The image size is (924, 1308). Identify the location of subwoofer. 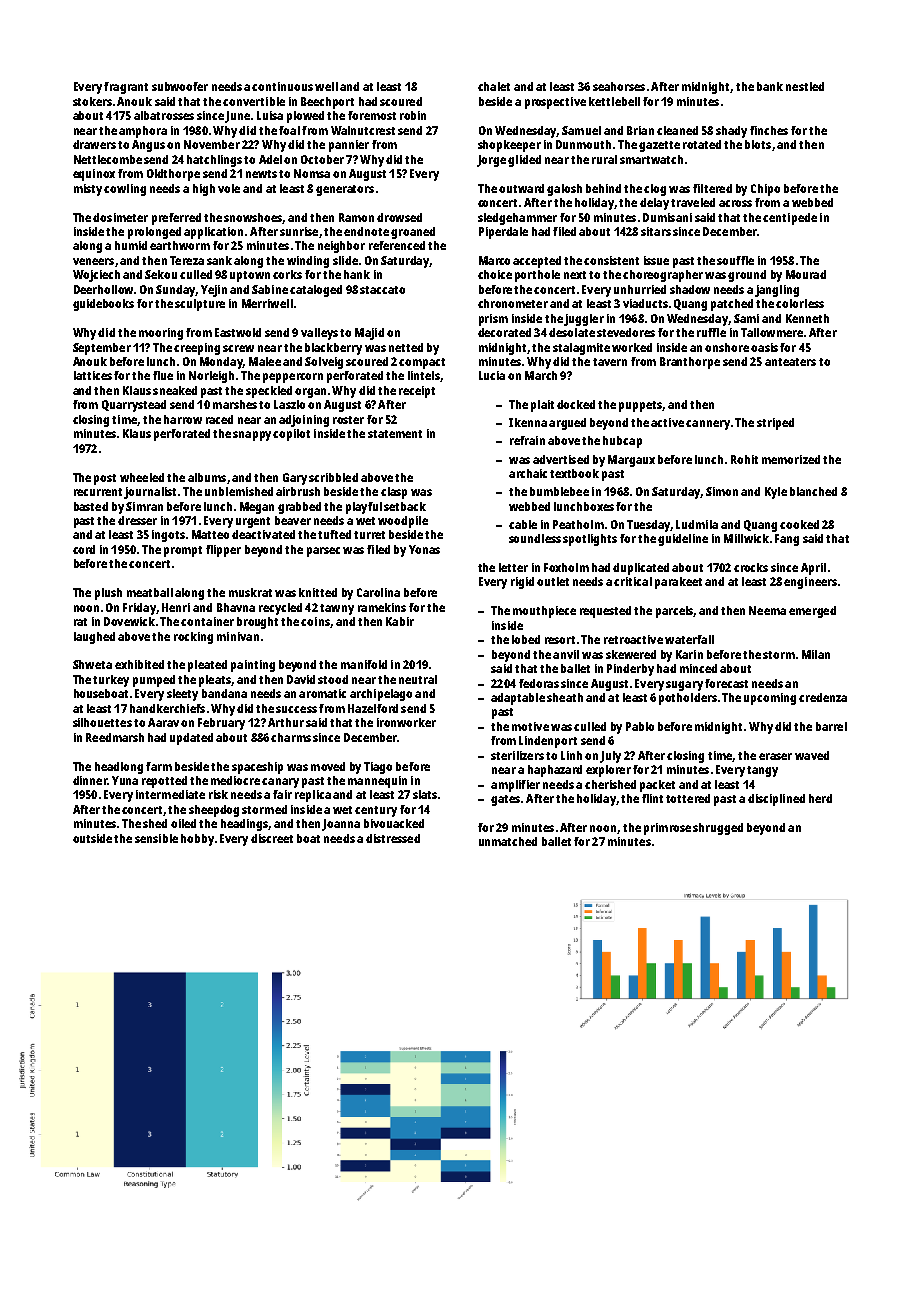
(180, 86).
